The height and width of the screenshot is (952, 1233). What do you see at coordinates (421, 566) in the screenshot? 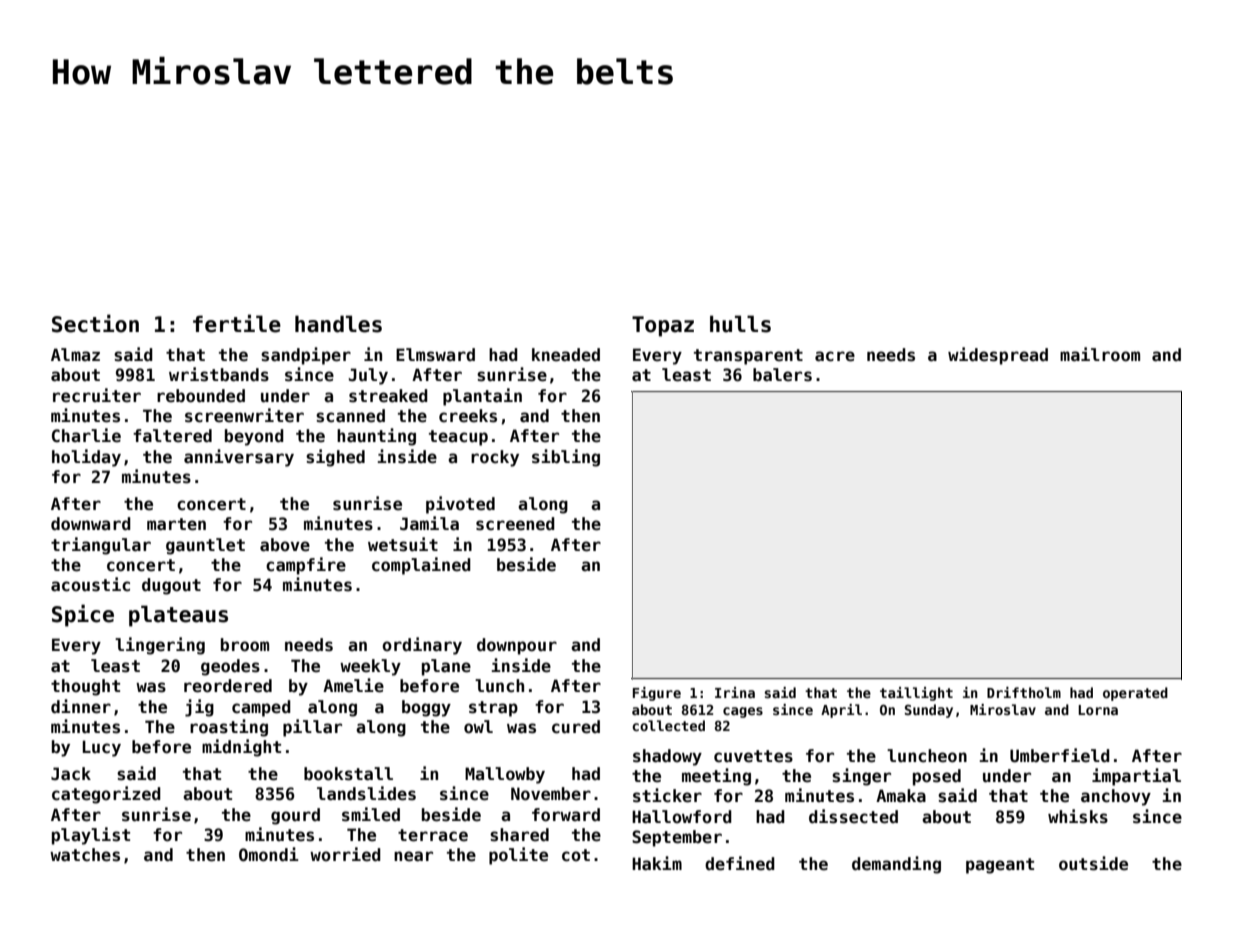
I see `complained` at bounding box center [421, 566].
